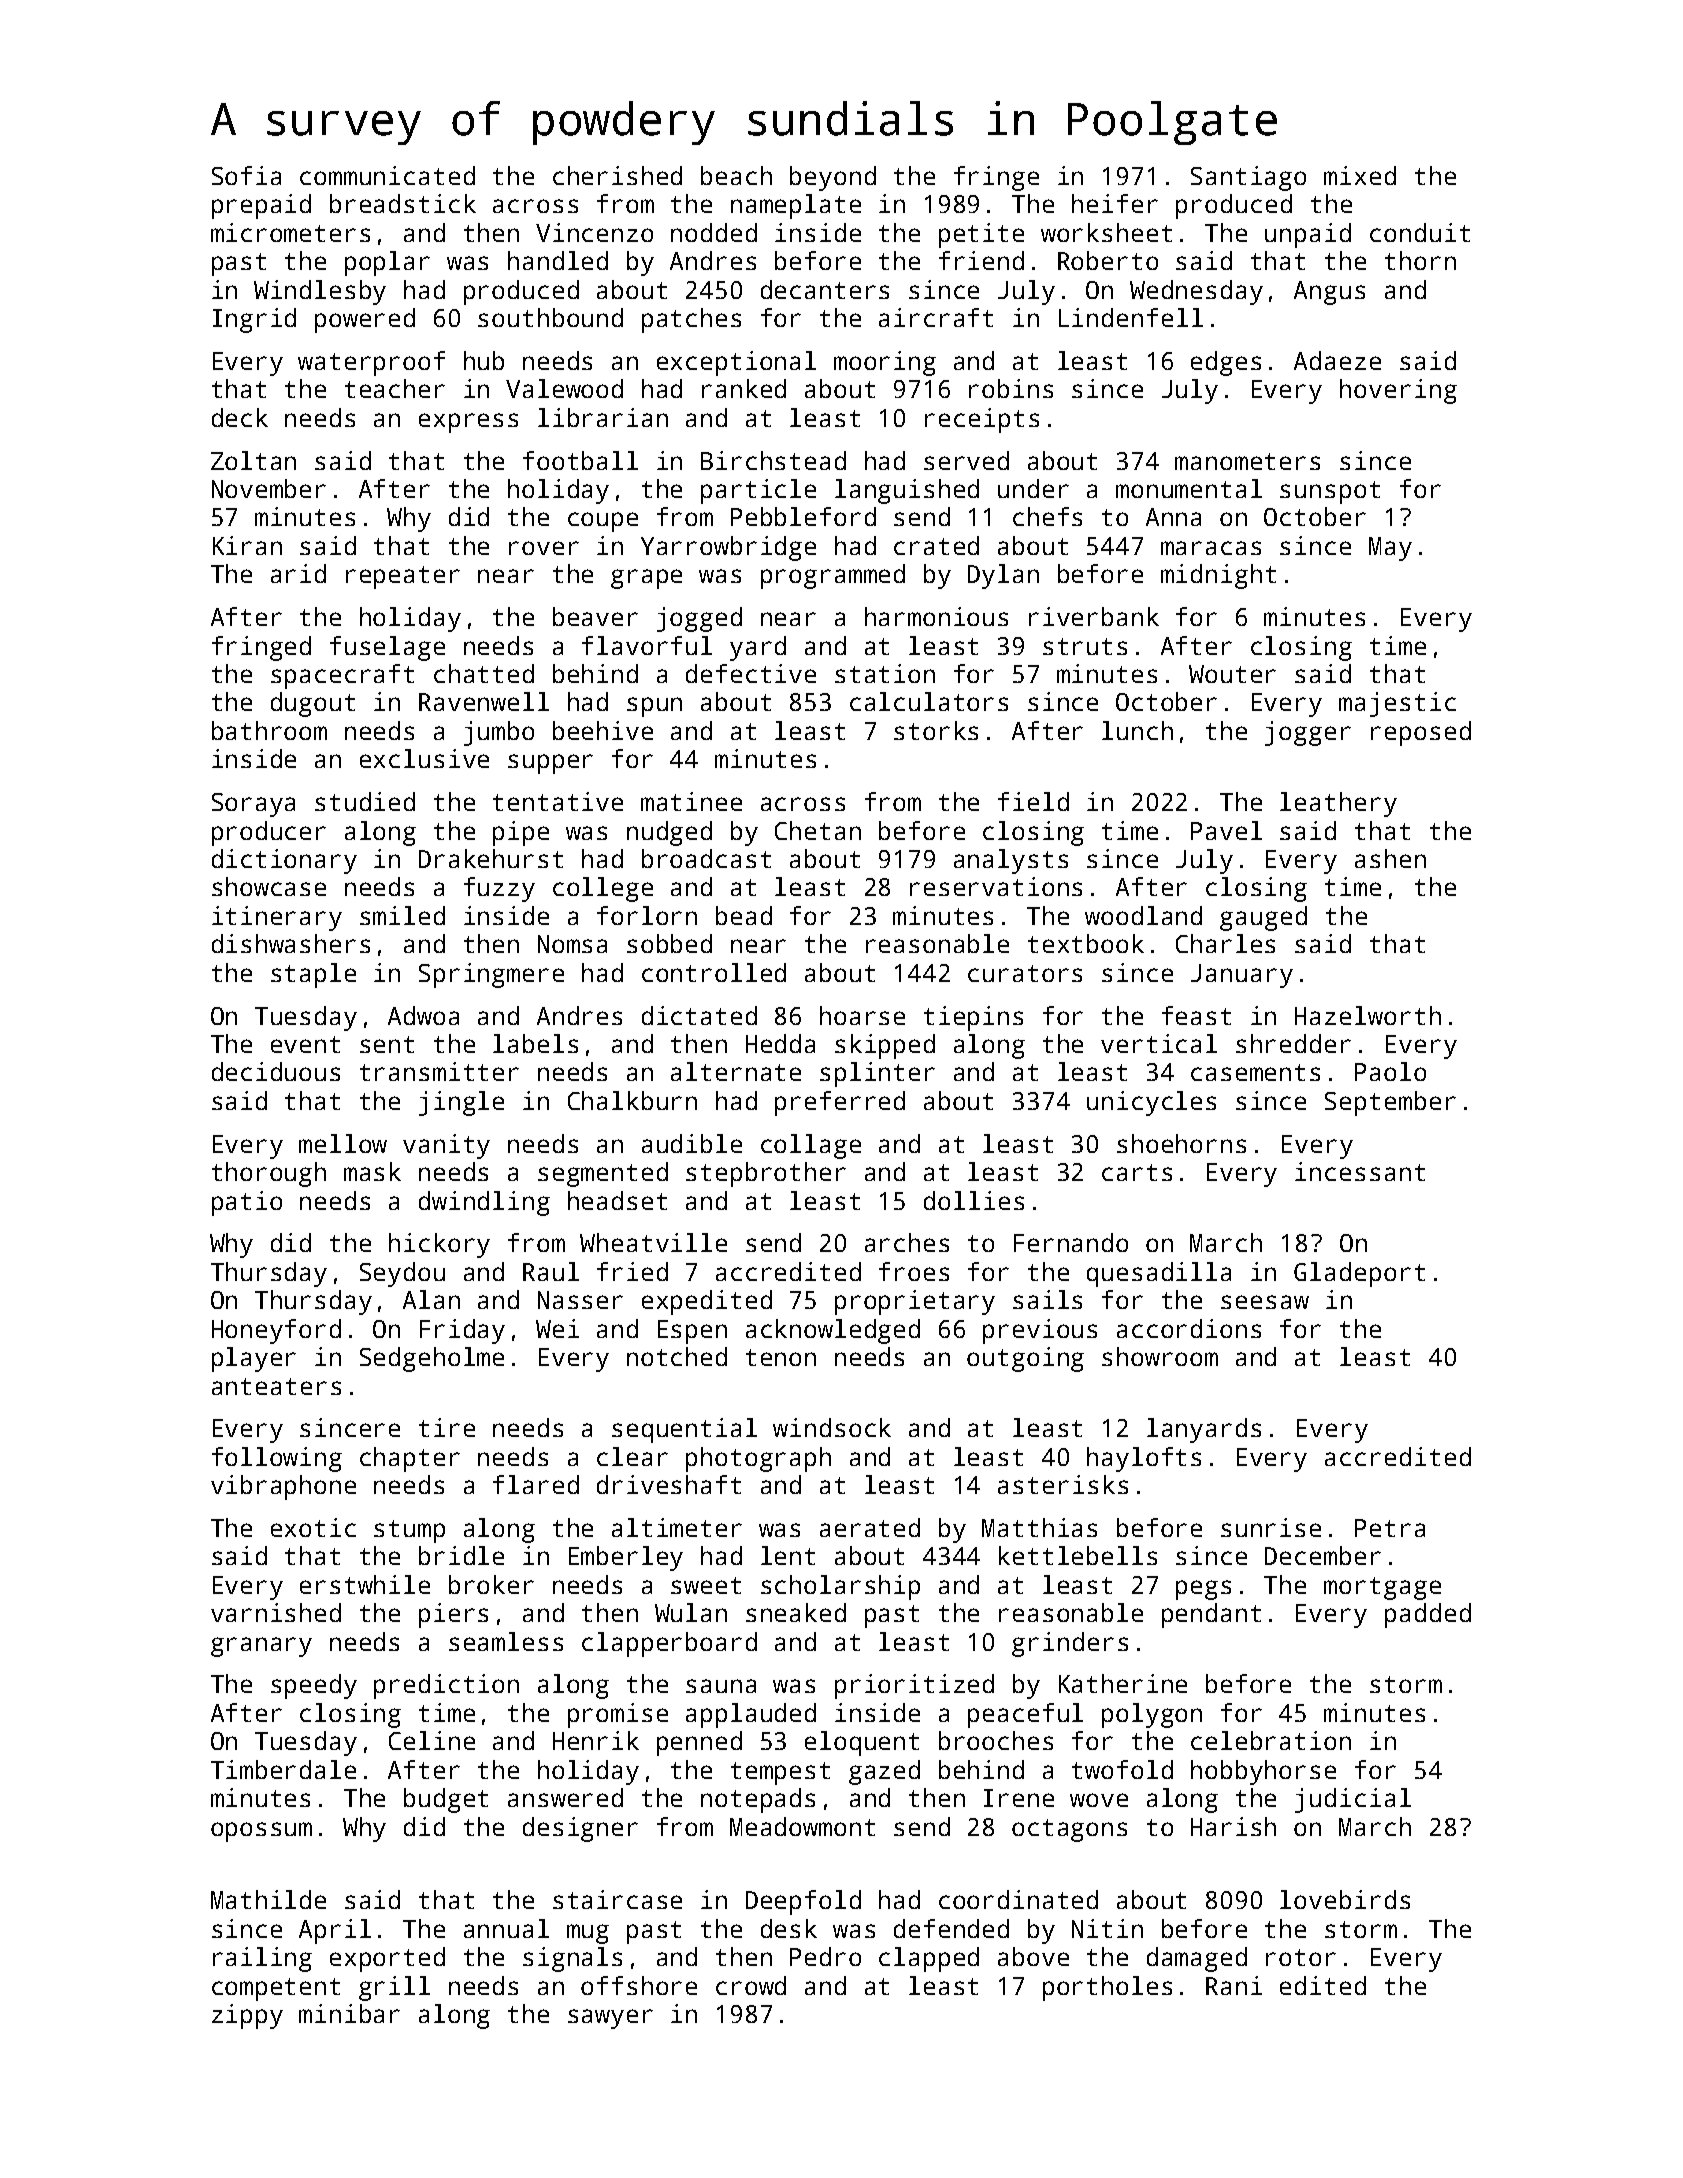  Describe the element at coordinates (283, 1769) in the page. I see `Timberdale` at that location.
